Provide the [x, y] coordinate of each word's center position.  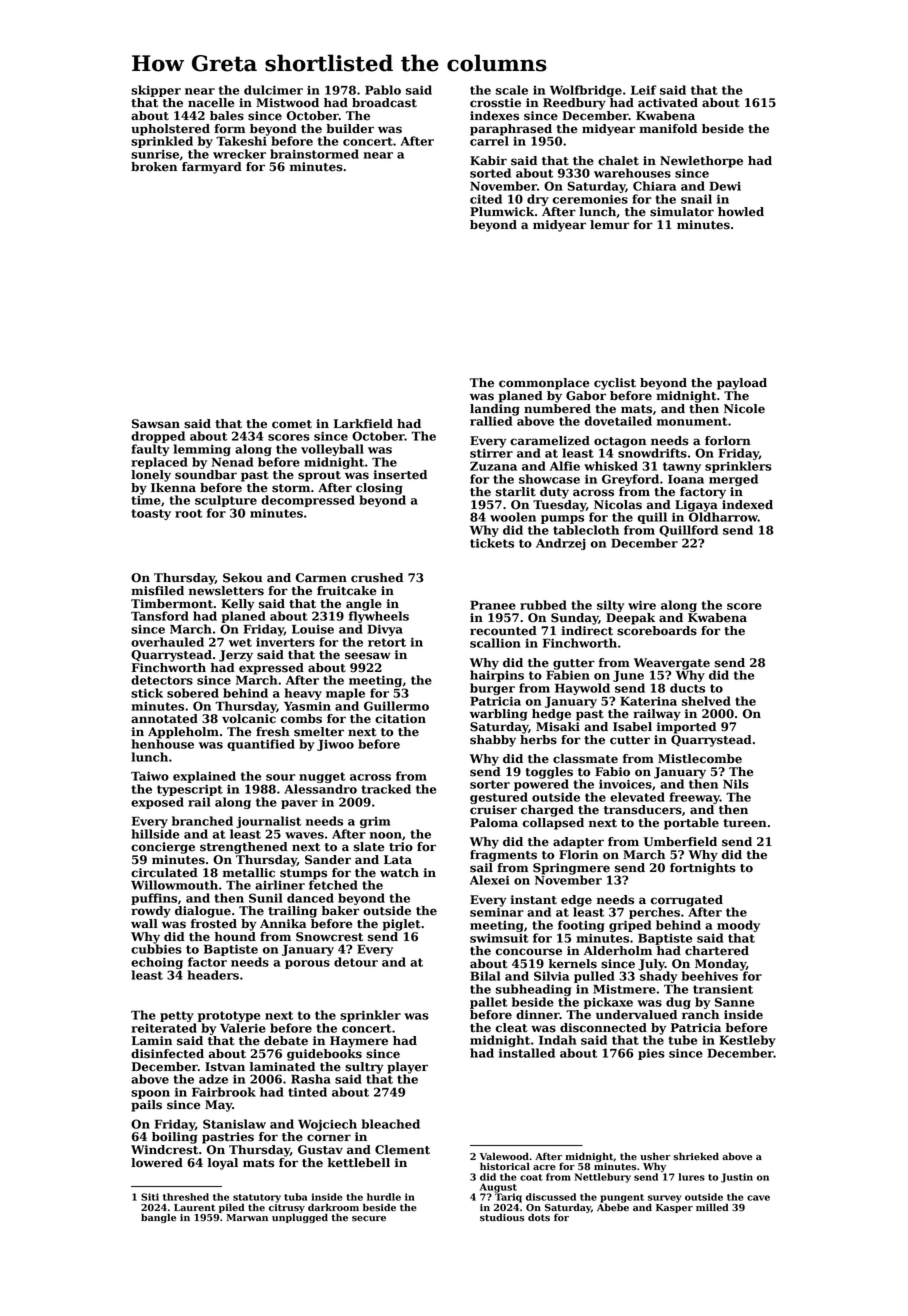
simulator [682, 212]
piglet [401, 925]
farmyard [212, 168]
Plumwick [502, 212]
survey [664, 1199]
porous [307, 964]
